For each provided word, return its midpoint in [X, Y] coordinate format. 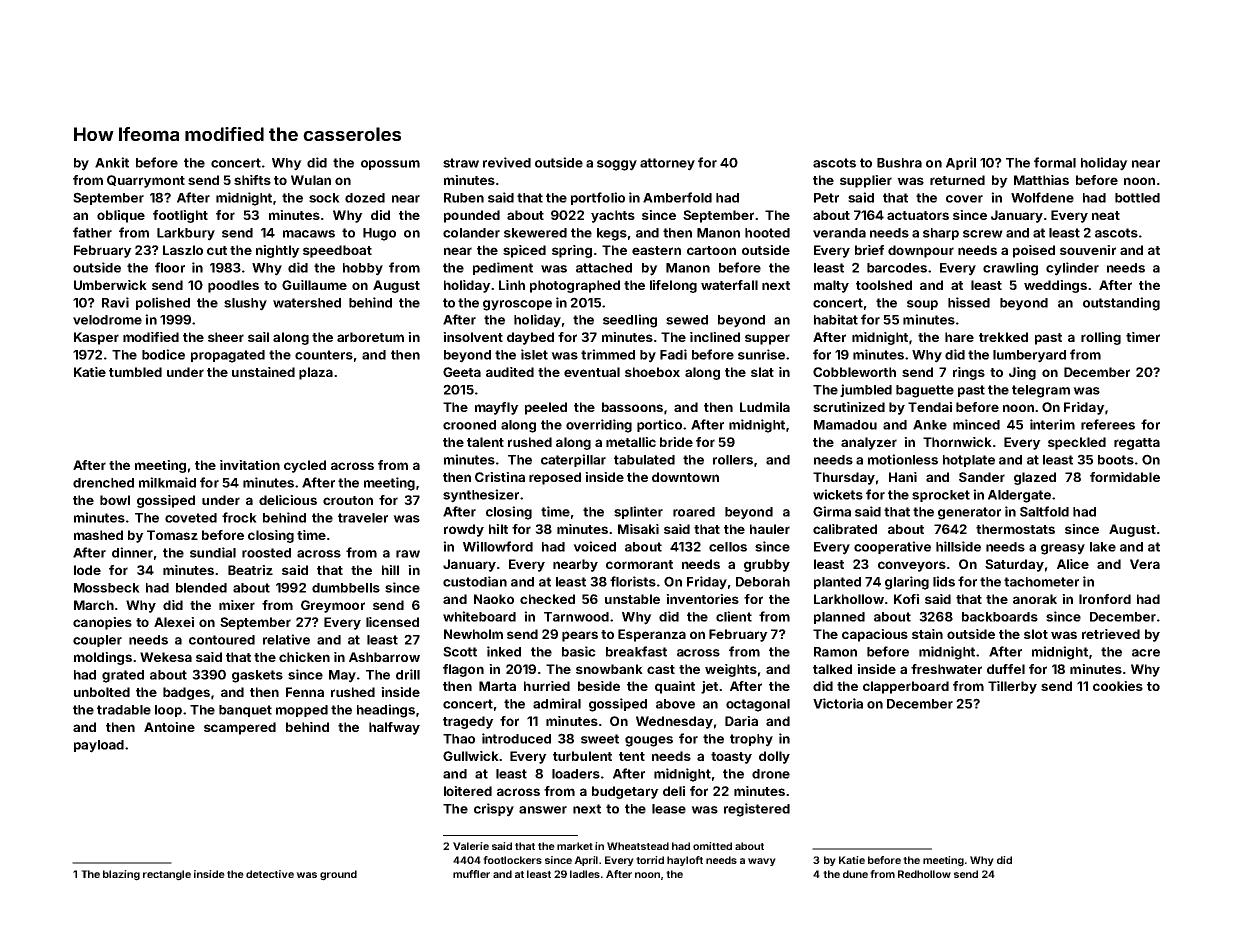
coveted [191, 518]
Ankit [112, 162]
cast [661, 669]
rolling [1101, 338]
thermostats [1015, 529]
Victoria [838, 703]
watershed [307, 303]
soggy [617, 165]
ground [338, 875]
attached [604, 268]
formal [1055, 162]
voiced [594, 546]
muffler [471, 874]
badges [186, 693]
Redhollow [924, 874]
